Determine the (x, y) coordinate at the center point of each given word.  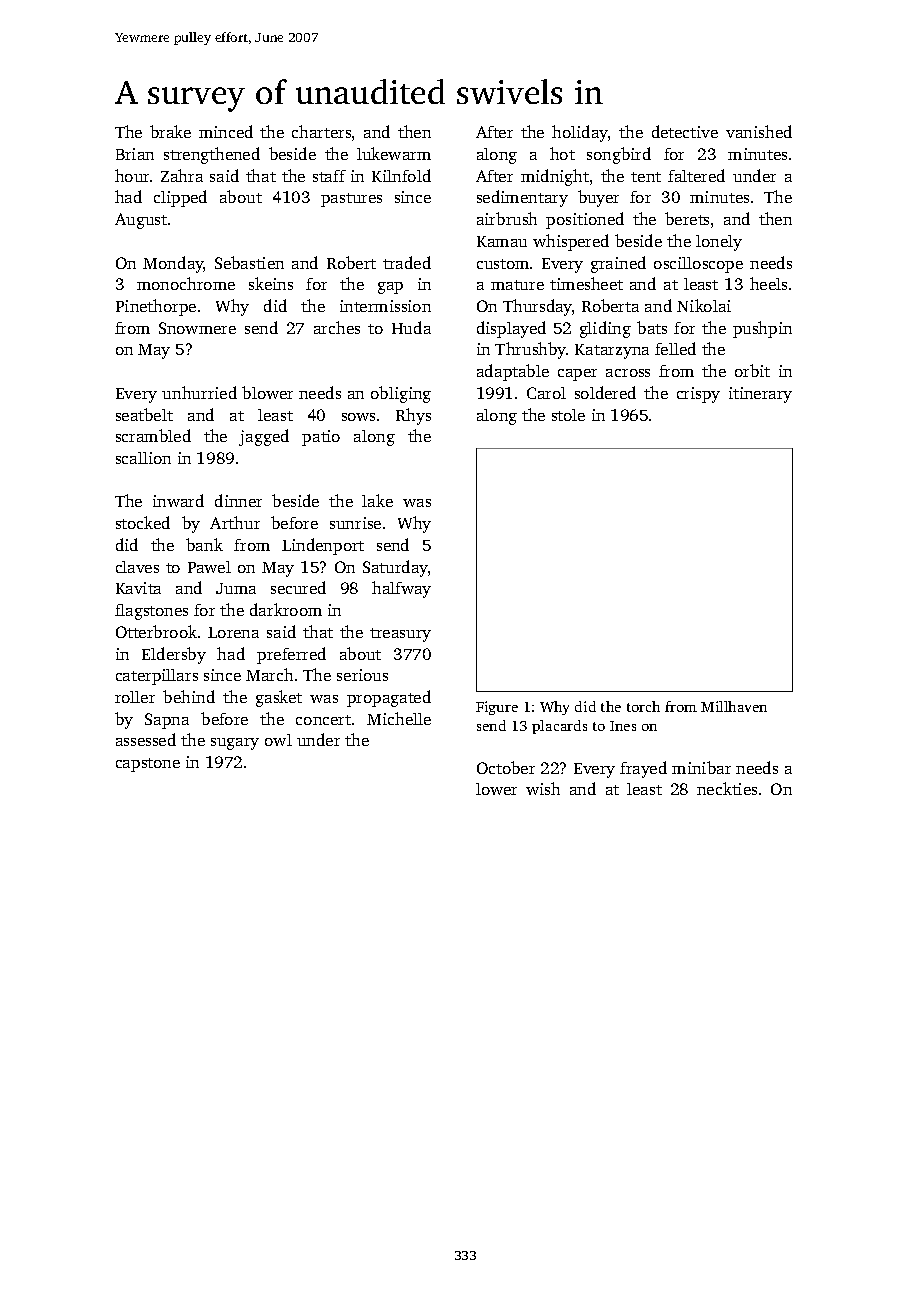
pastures (351, 200)
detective (685, 131)
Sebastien (249, 262)
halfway (401, 589)
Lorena (233, 632)
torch (643, 706)
